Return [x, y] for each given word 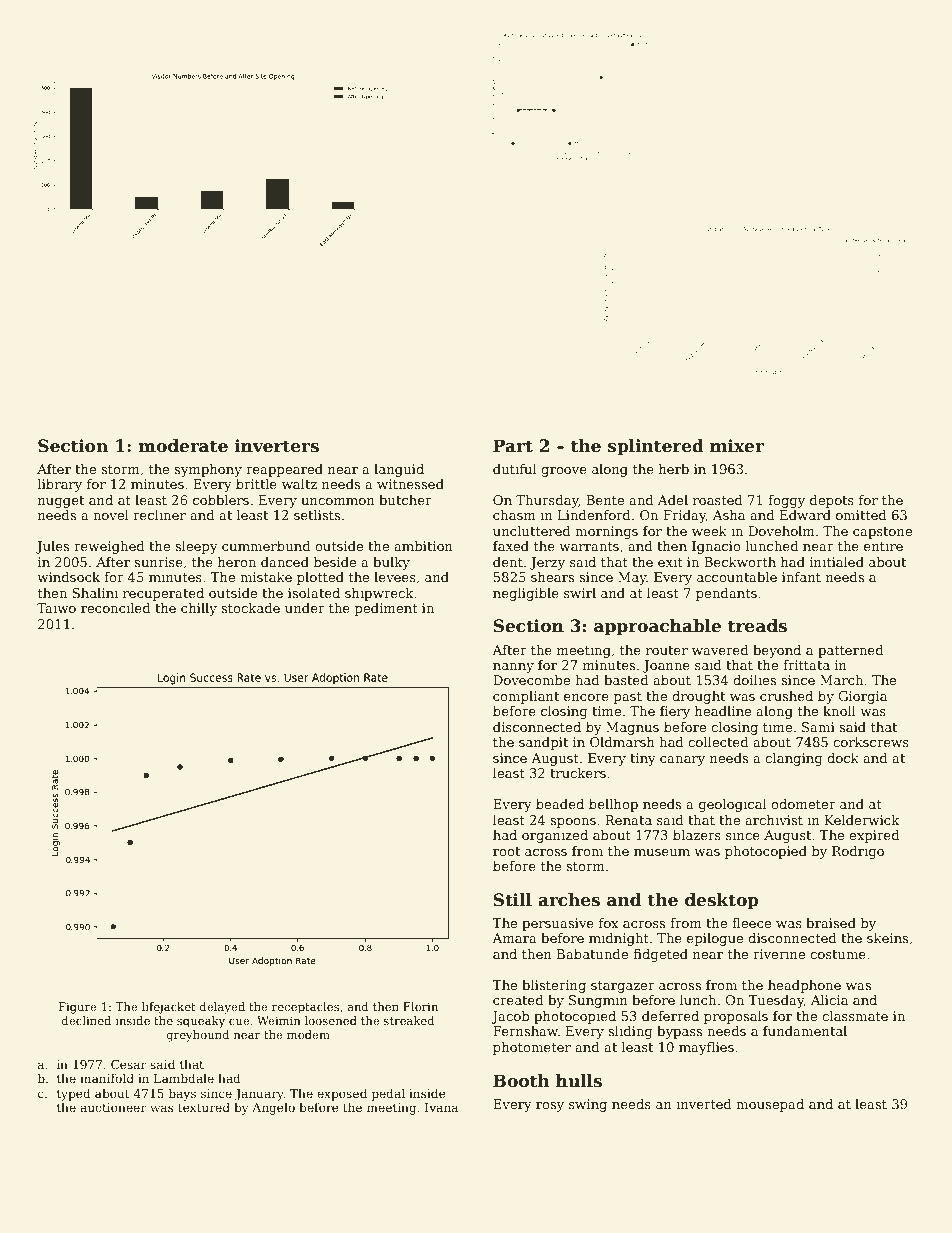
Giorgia [862, 697]
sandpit [543, 743]
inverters [277, 446]
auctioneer [113, 1107]
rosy [550, 1107]
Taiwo [56, 608]
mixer [737, 446]
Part [513, 446]
